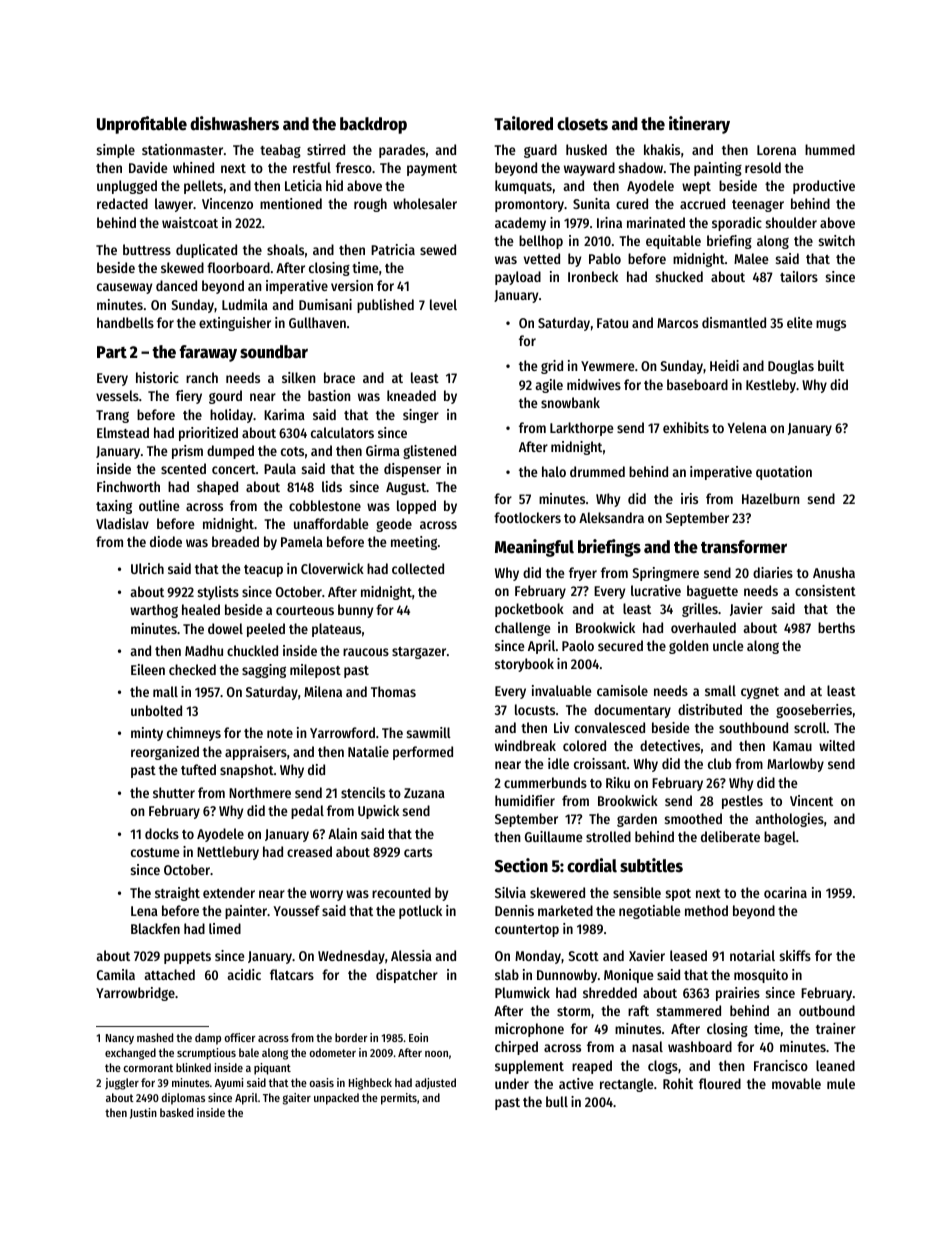 The width and height of the page is (952, 1233). What do you see at coordinates (647, 1046) in the page?
I see `nasal` at bounding box center [647, 1046].
